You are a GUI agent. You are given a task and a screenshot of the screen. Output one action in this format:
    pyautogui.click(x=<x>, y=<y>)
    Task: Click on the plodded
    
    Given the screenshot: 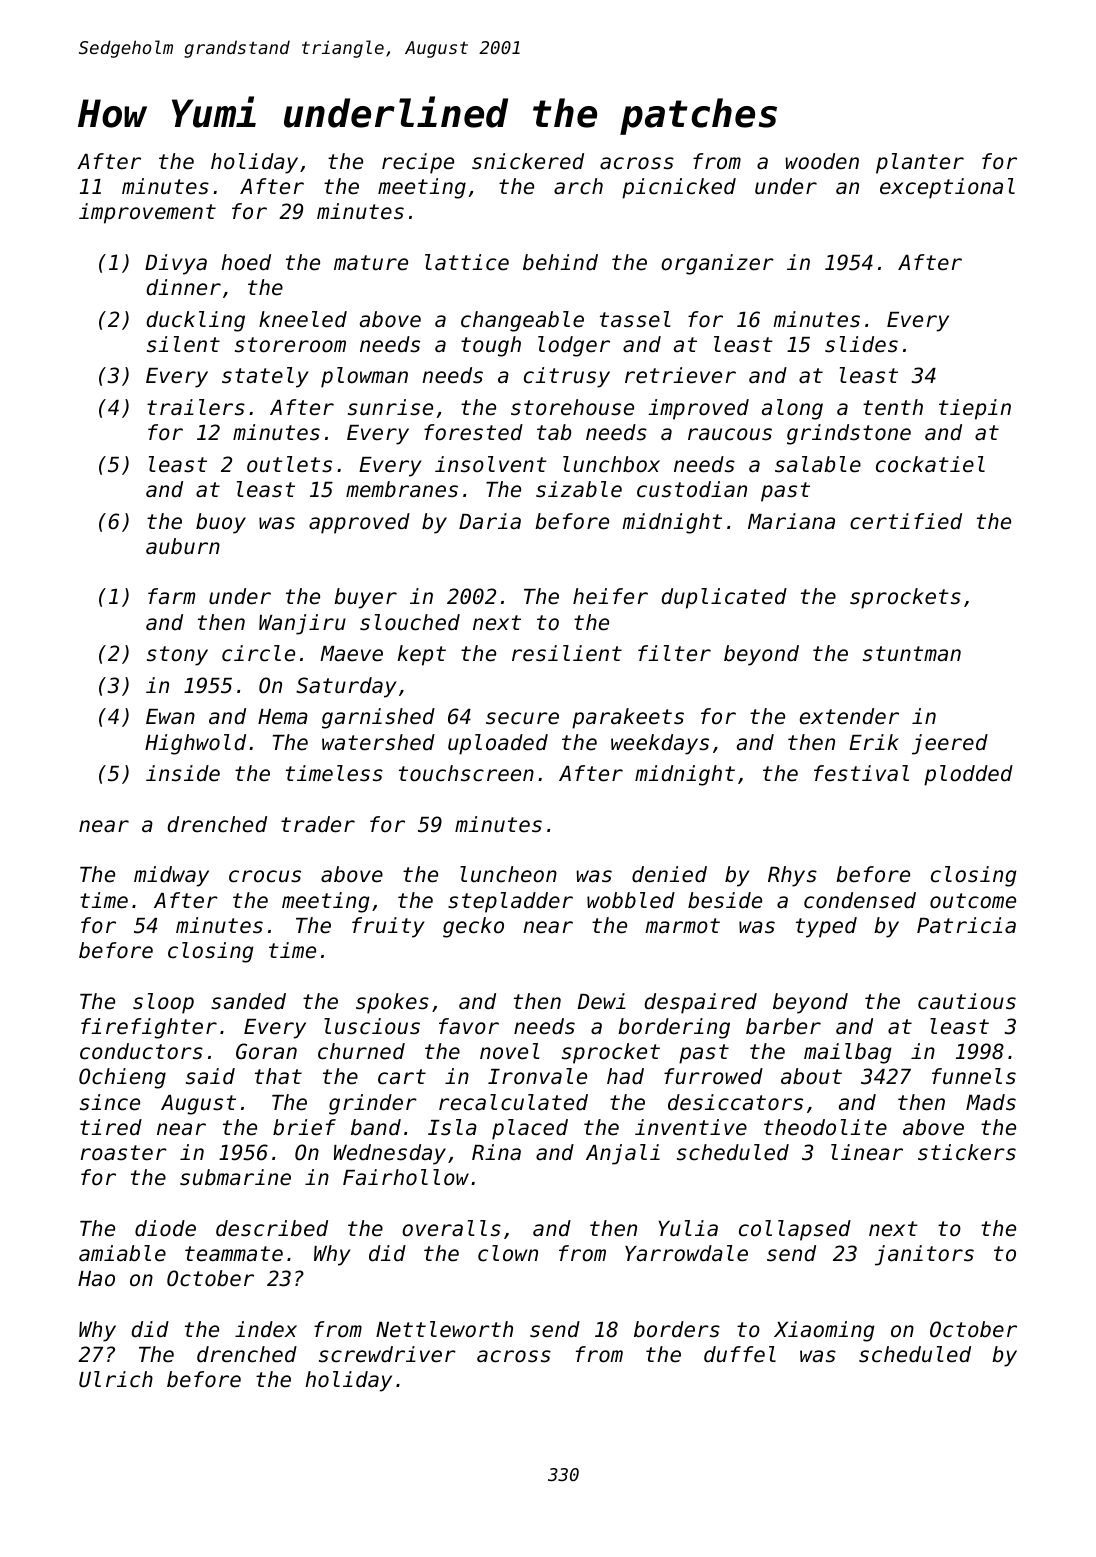 What is the action you would take?
    pyautogui.click(x=968, y=775)
